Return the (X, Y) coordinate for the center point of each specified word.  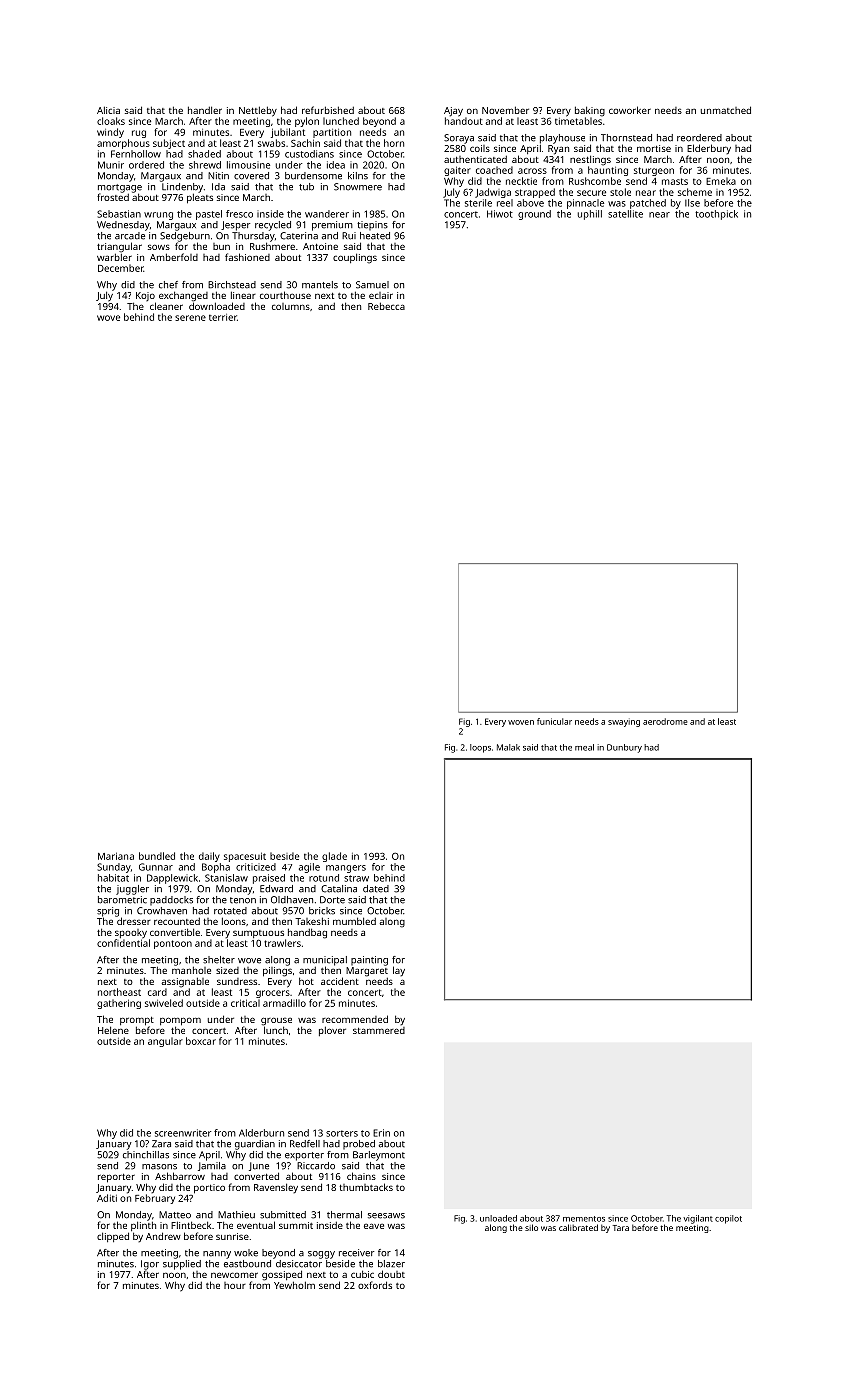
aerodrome (665, 721)
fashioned (247, 257)
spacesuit (245, 857)
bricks (322, 911)
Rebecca (386, 306)
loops (480, 748)
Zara (161, 1144)
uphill (590, 215)
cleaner (166, 306)
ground (534, 215)
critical (245, 1003)
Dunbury (624, 748)
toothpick (716, 215)
